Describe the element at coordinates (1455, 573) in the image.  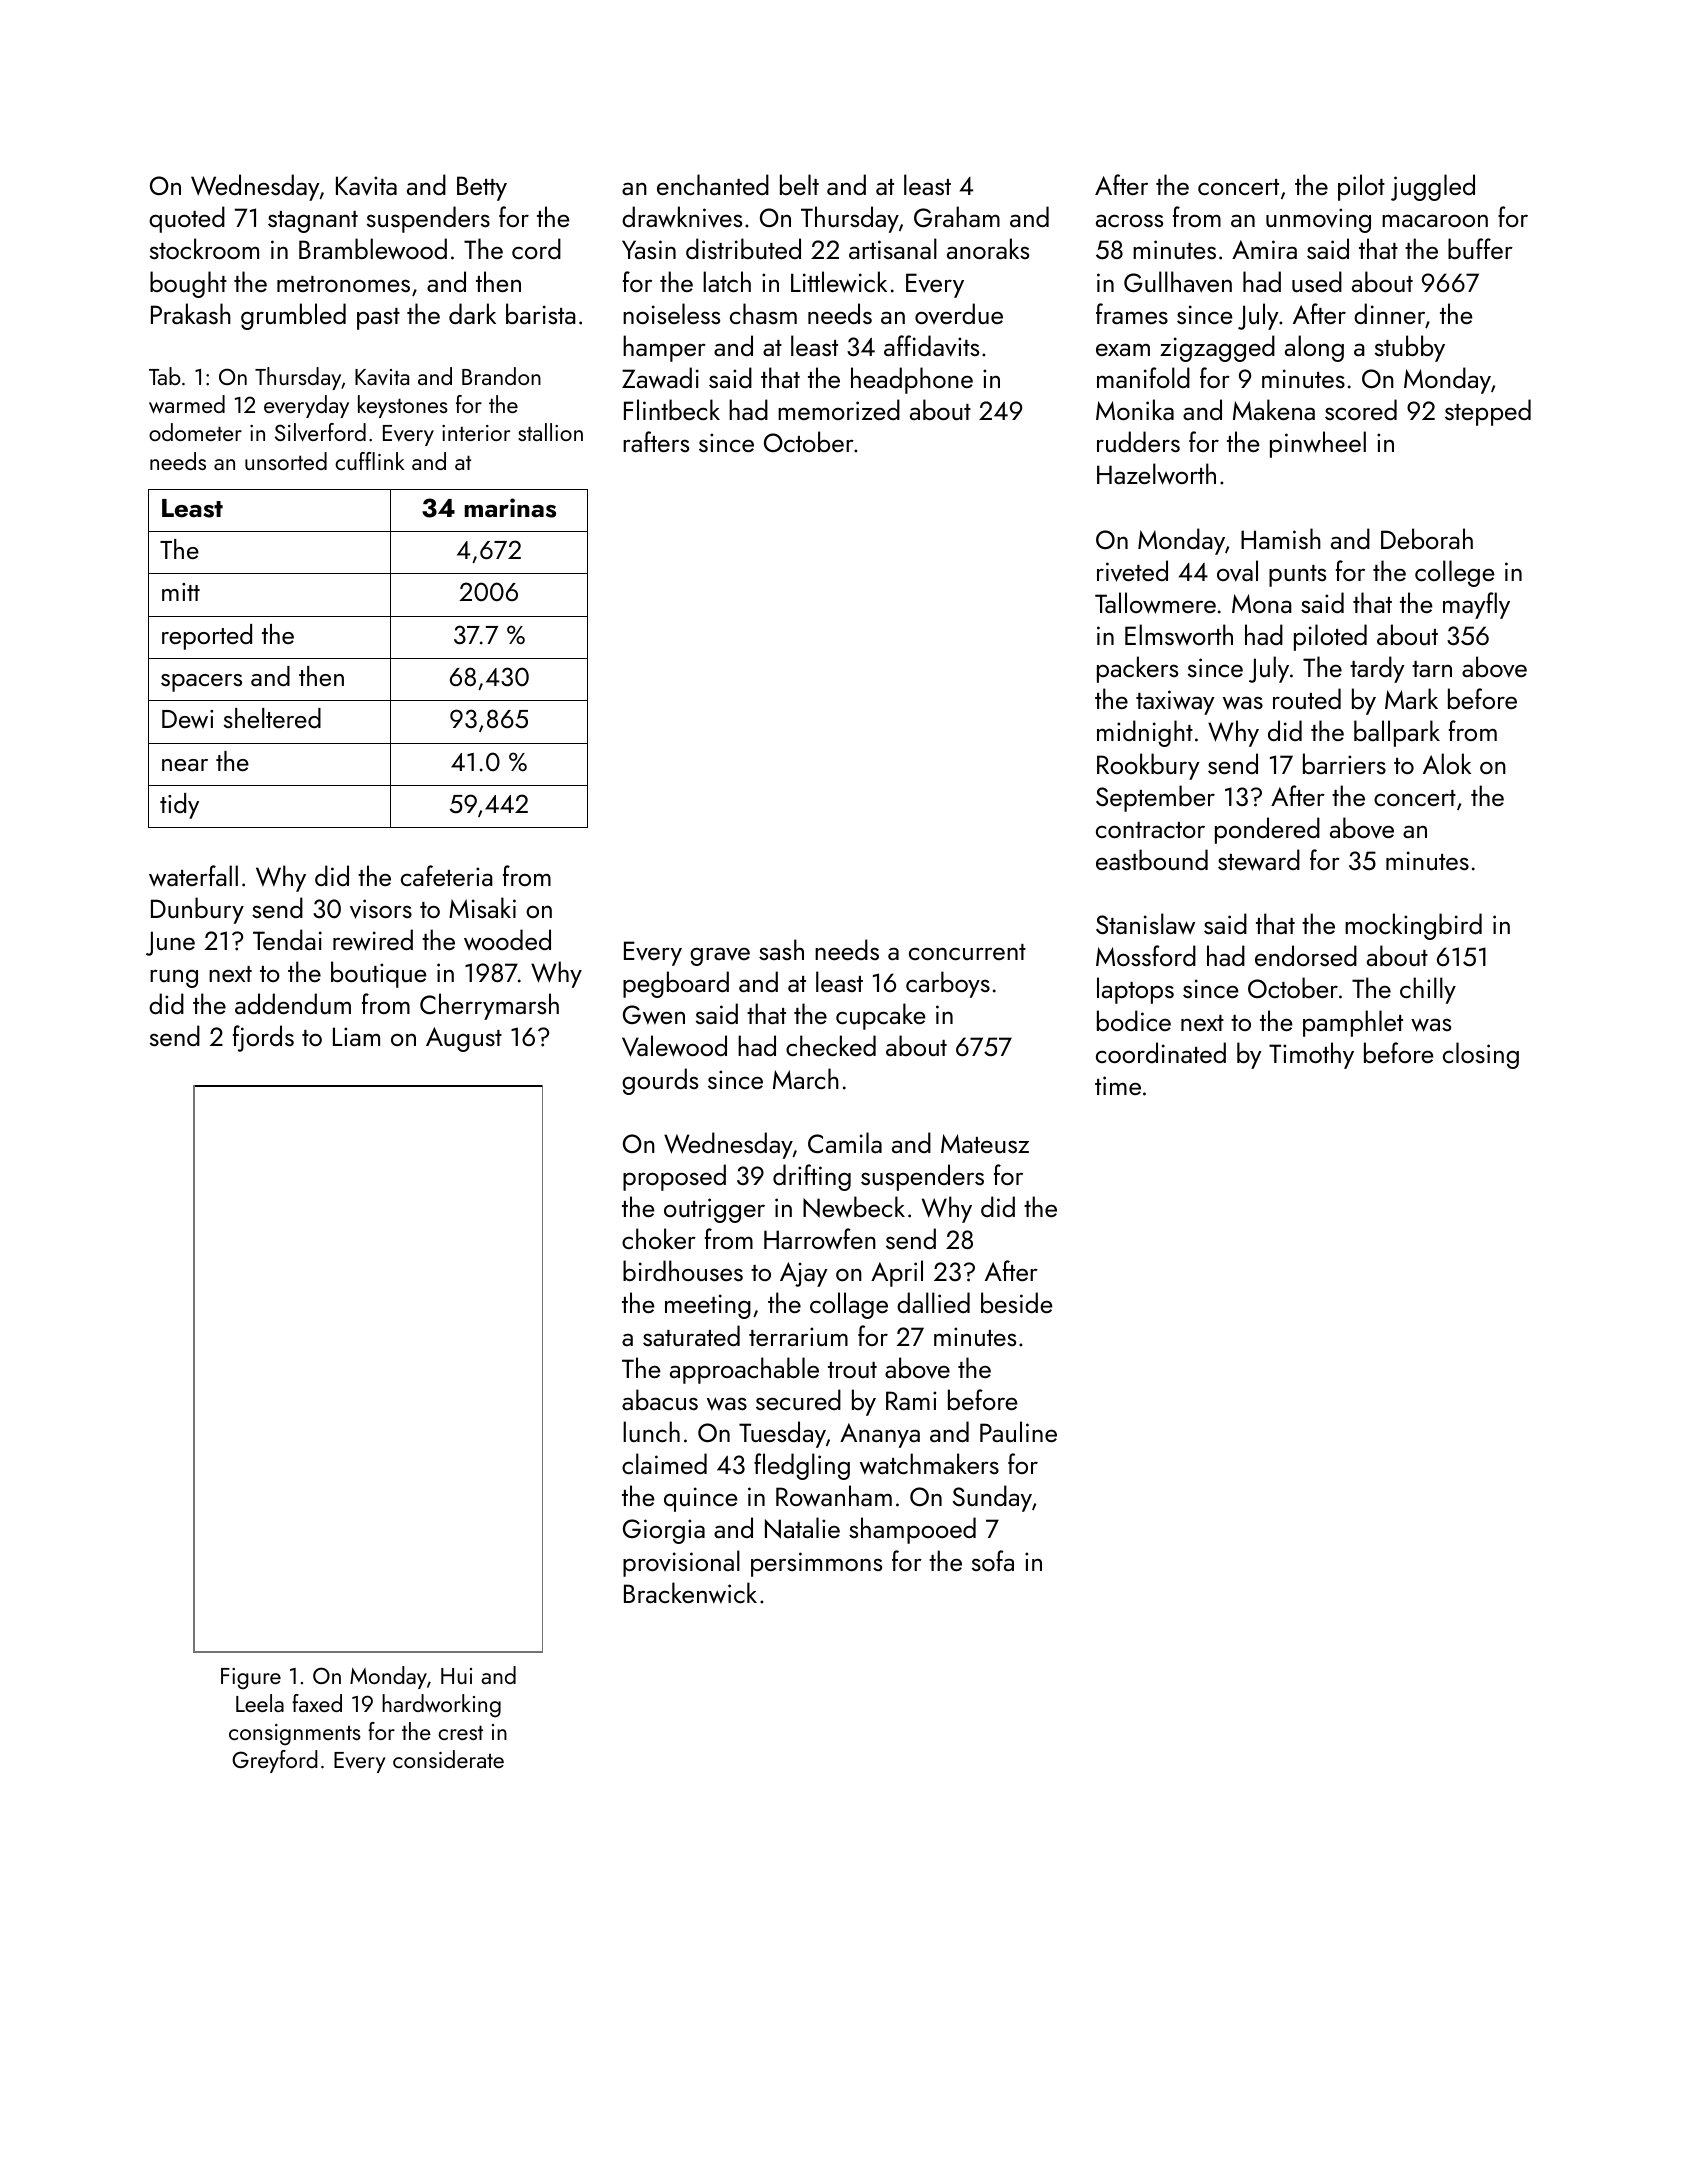
I see `college` at that location.
